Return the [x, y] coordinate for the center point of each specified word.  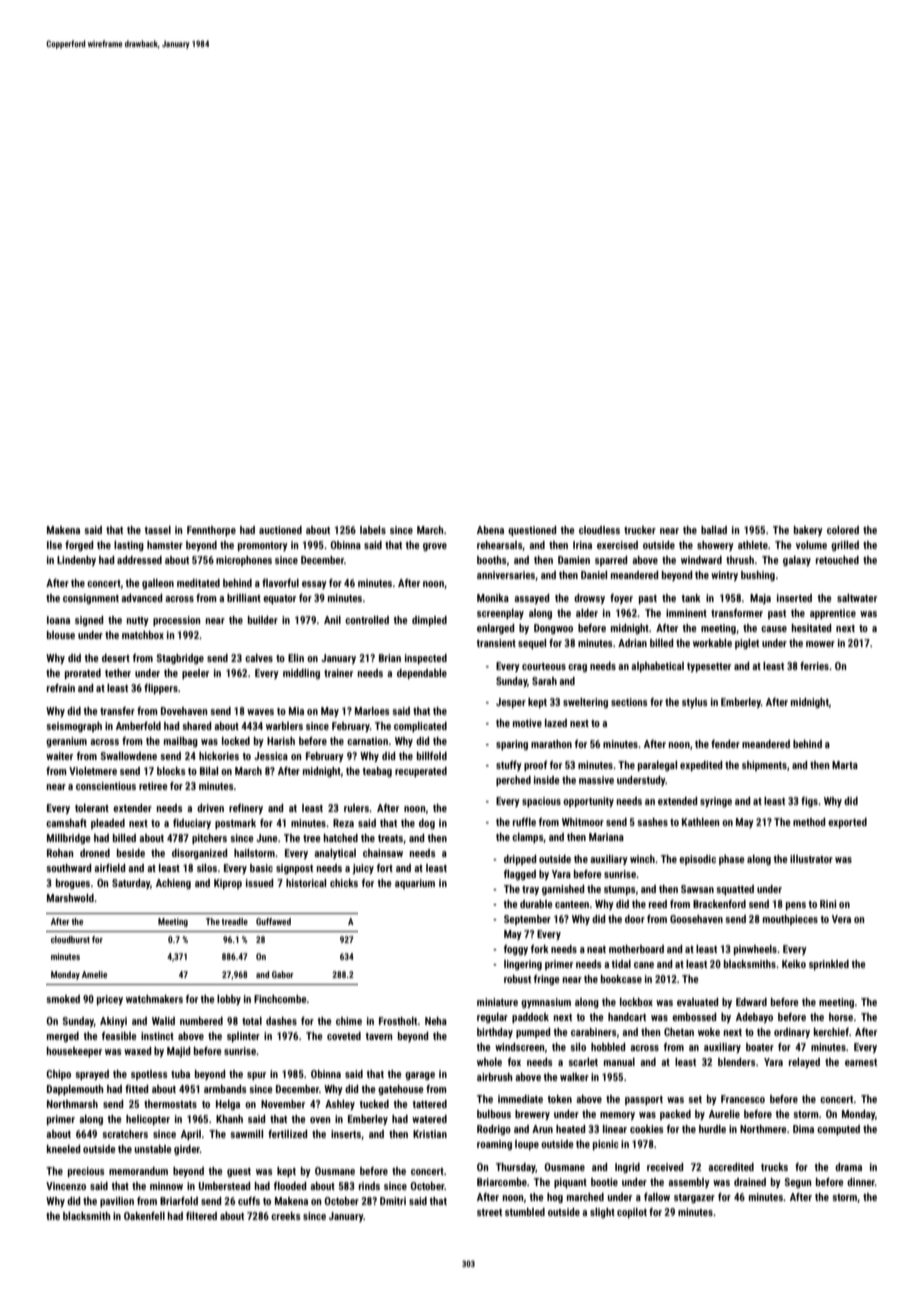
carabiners [594, 1032]
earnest [861, 1062]
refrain [61, 688]
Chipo [58, 1075]
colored [843, 530]
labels [373, 530]
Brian [390, 658]
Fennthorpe [211, 531]
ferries [814, 666]
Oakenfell [144, 1216]
